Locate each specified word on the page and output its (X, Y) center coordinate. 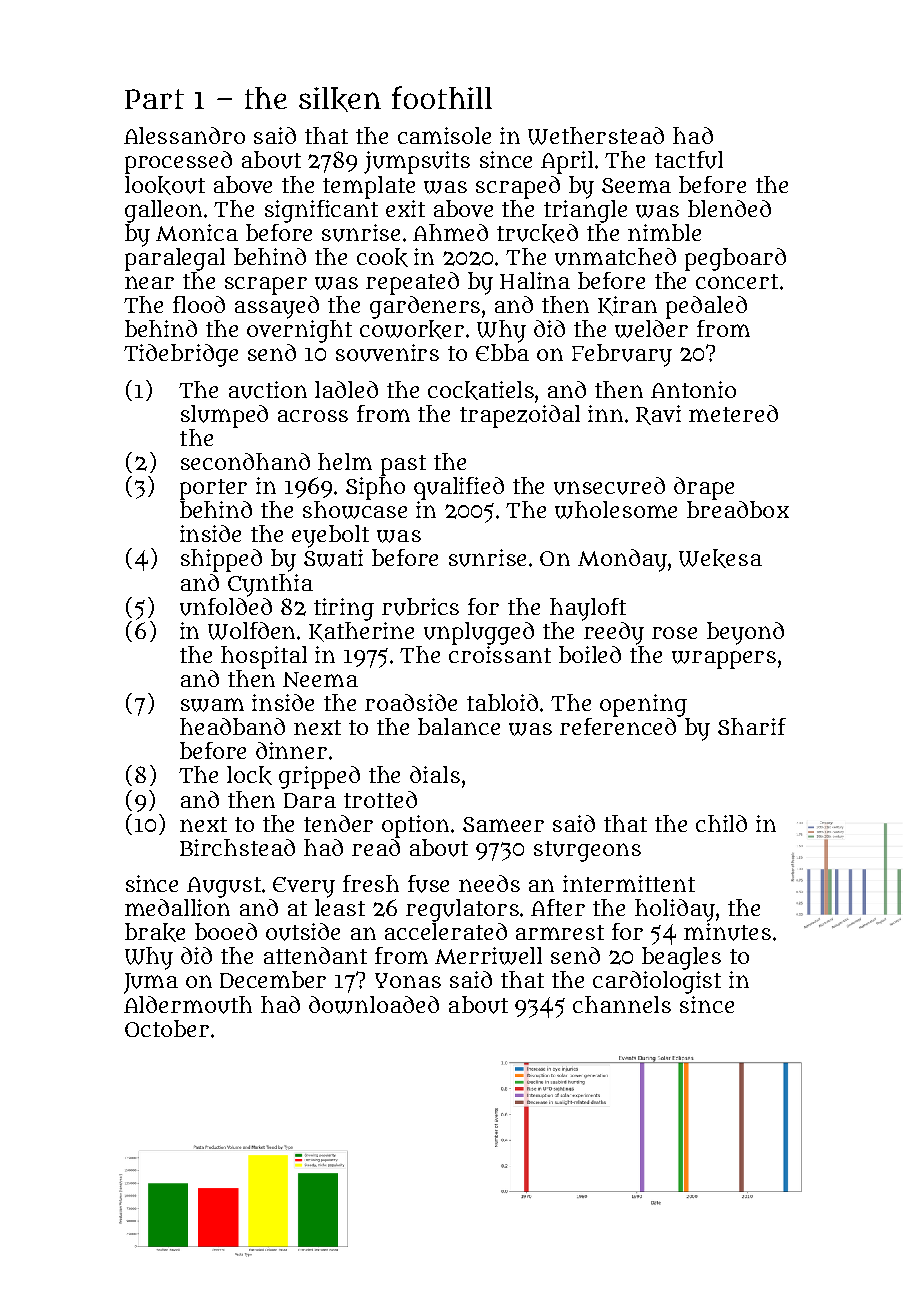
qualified (459, 488)
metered (733, 413)
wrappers (724, 660)
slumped (224, 416)
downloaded (374, 1005)
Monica (197, 232)
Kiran (627, 306)
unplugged (479, 633)
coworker (412, 329)
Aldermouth (188, 1005)
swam (212, 705)
